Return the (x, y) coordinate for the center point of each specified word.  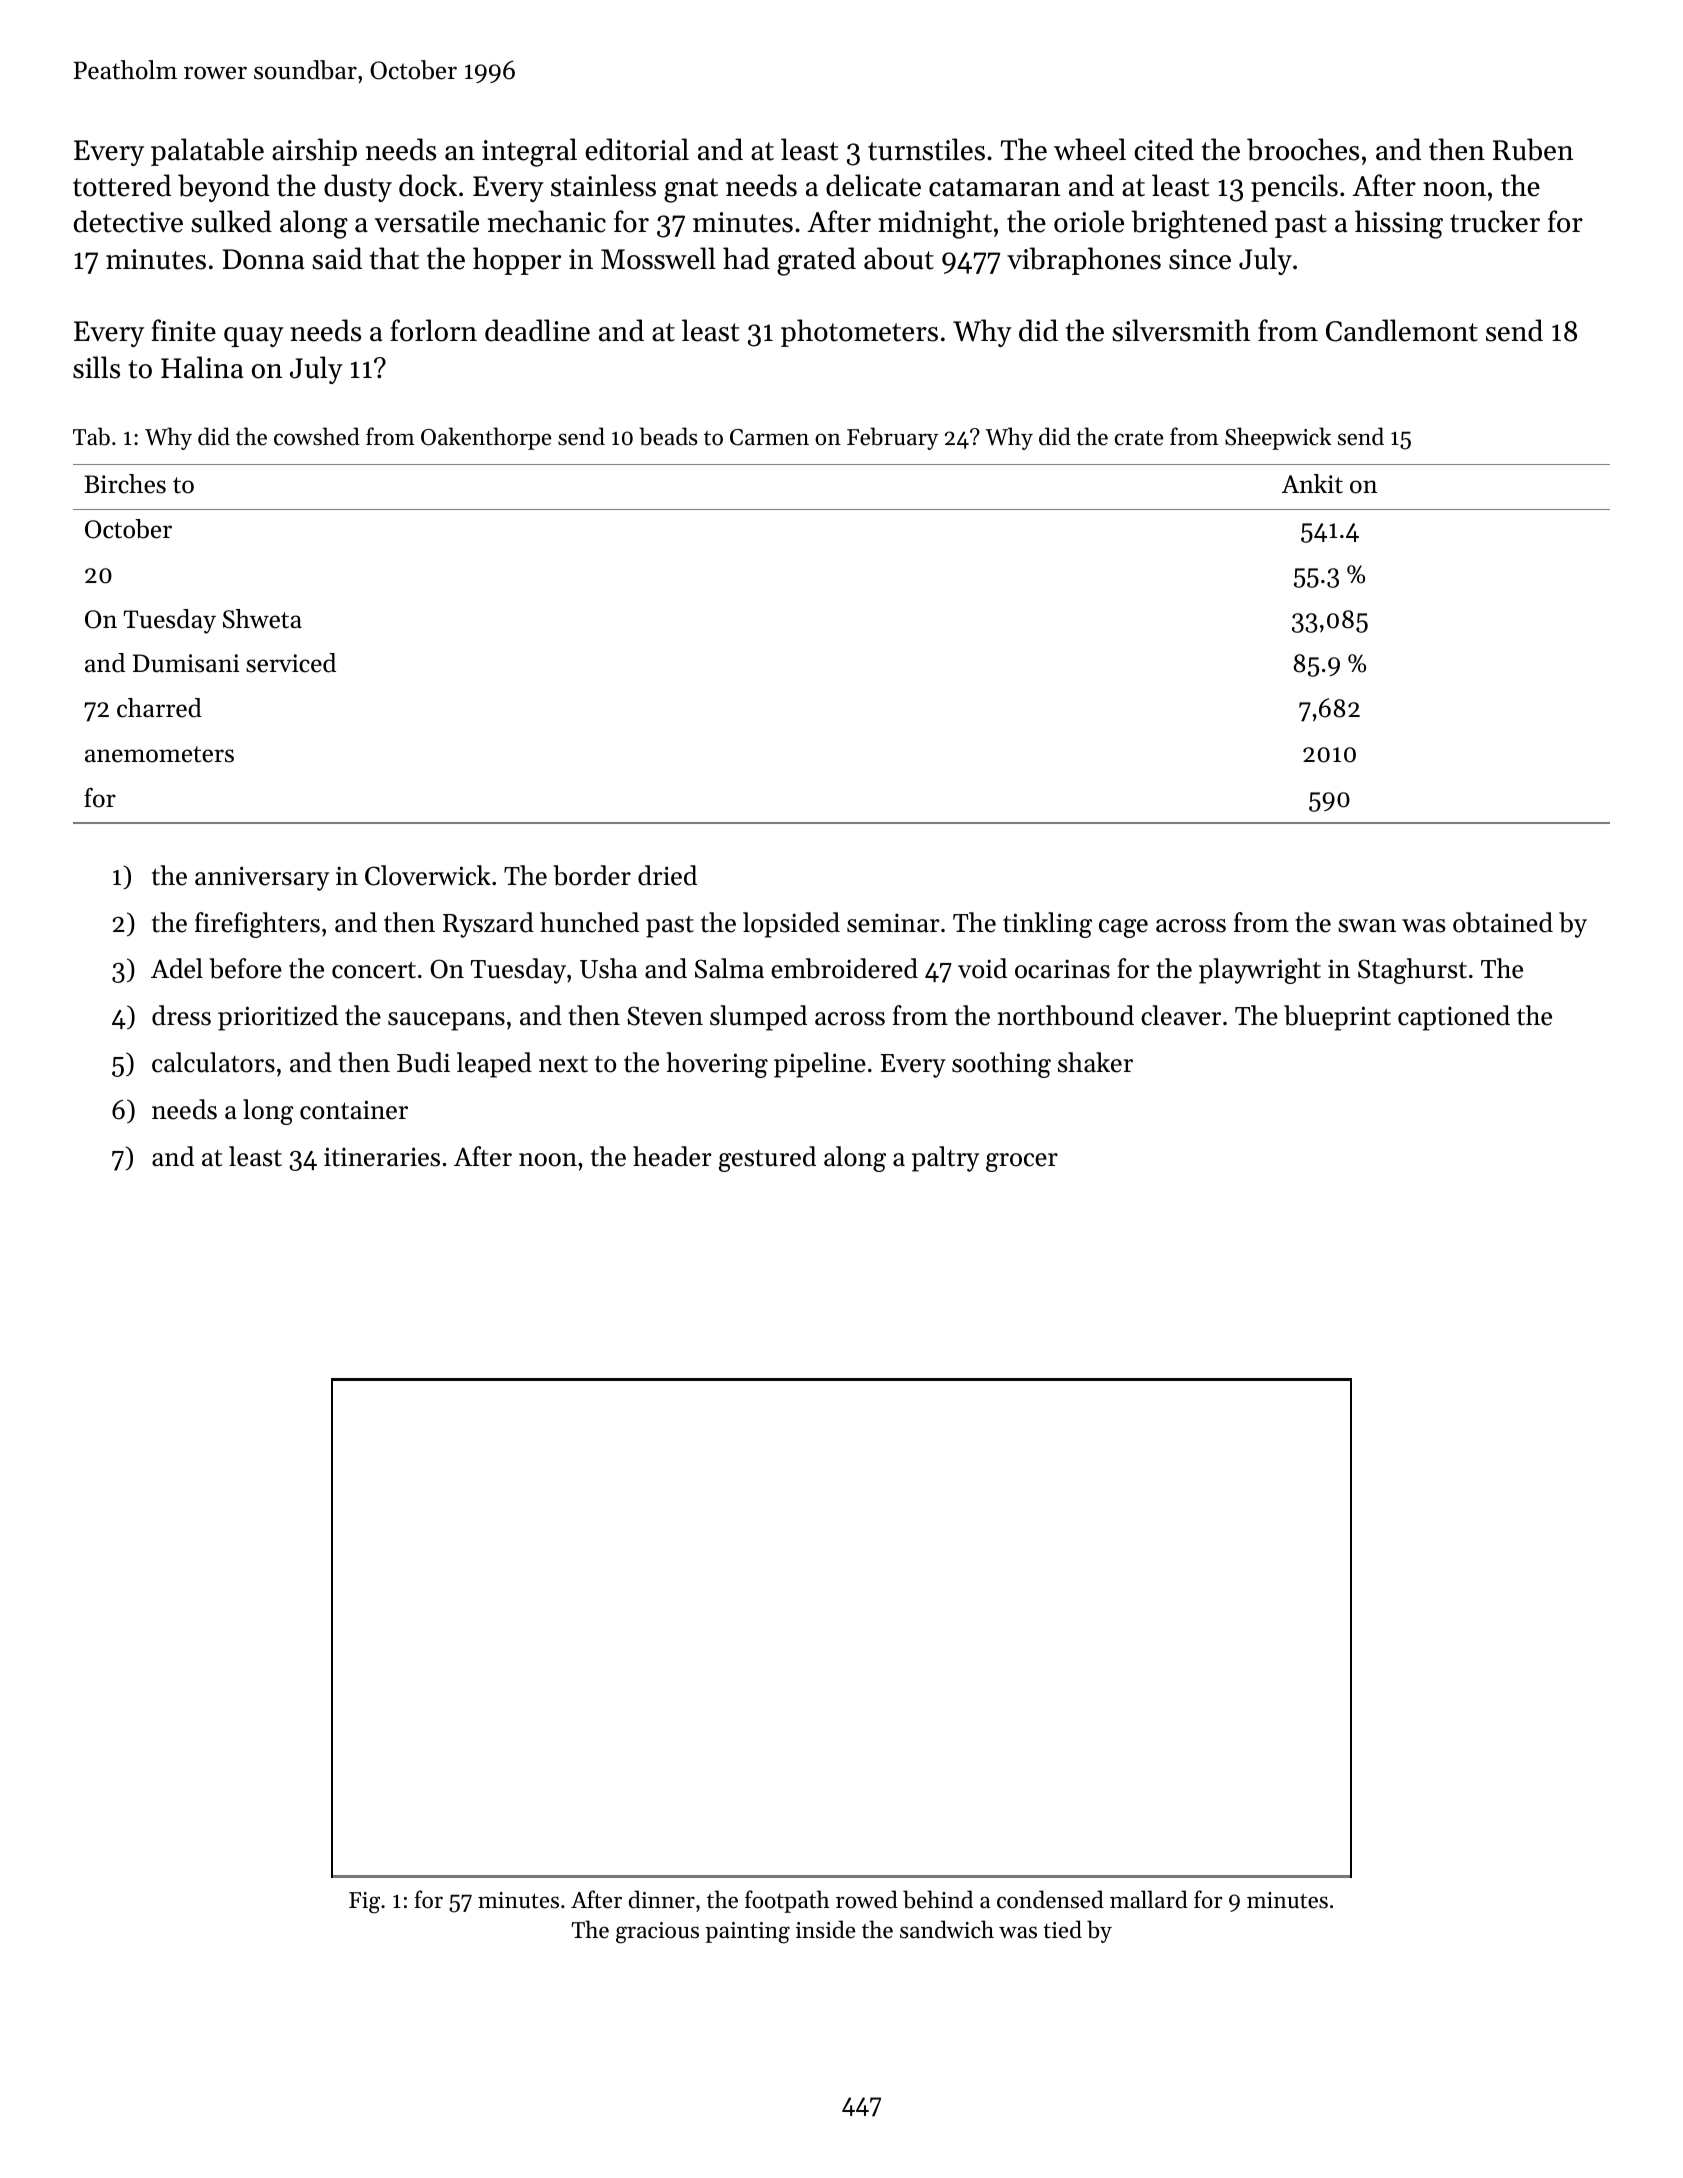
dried (667, 875)
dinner (662, 1899)
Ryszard (488, 925)
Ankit (1312, 484)
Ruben (1533, 149)
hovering (717, 1065)
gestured (767, 1159)
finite (183, 330)
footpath (787, 1901)
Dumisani (186, 663)
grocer (1022, 1162)
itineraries (382, 1157)
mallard (1149, 1899)
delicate (873, 185)
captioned (1454, 1018)
